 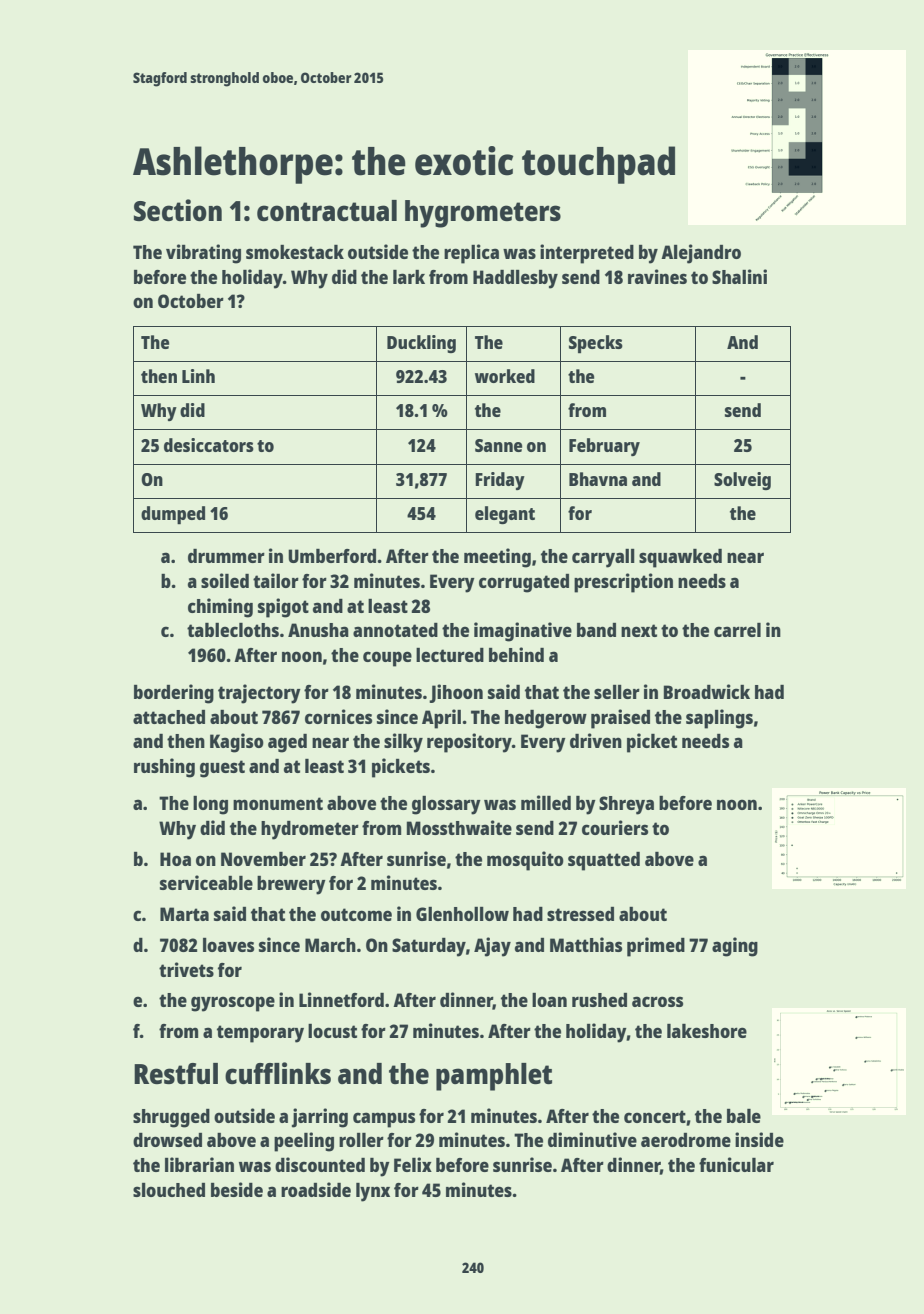 I want to click on guest, so click(x=222, y=769).
